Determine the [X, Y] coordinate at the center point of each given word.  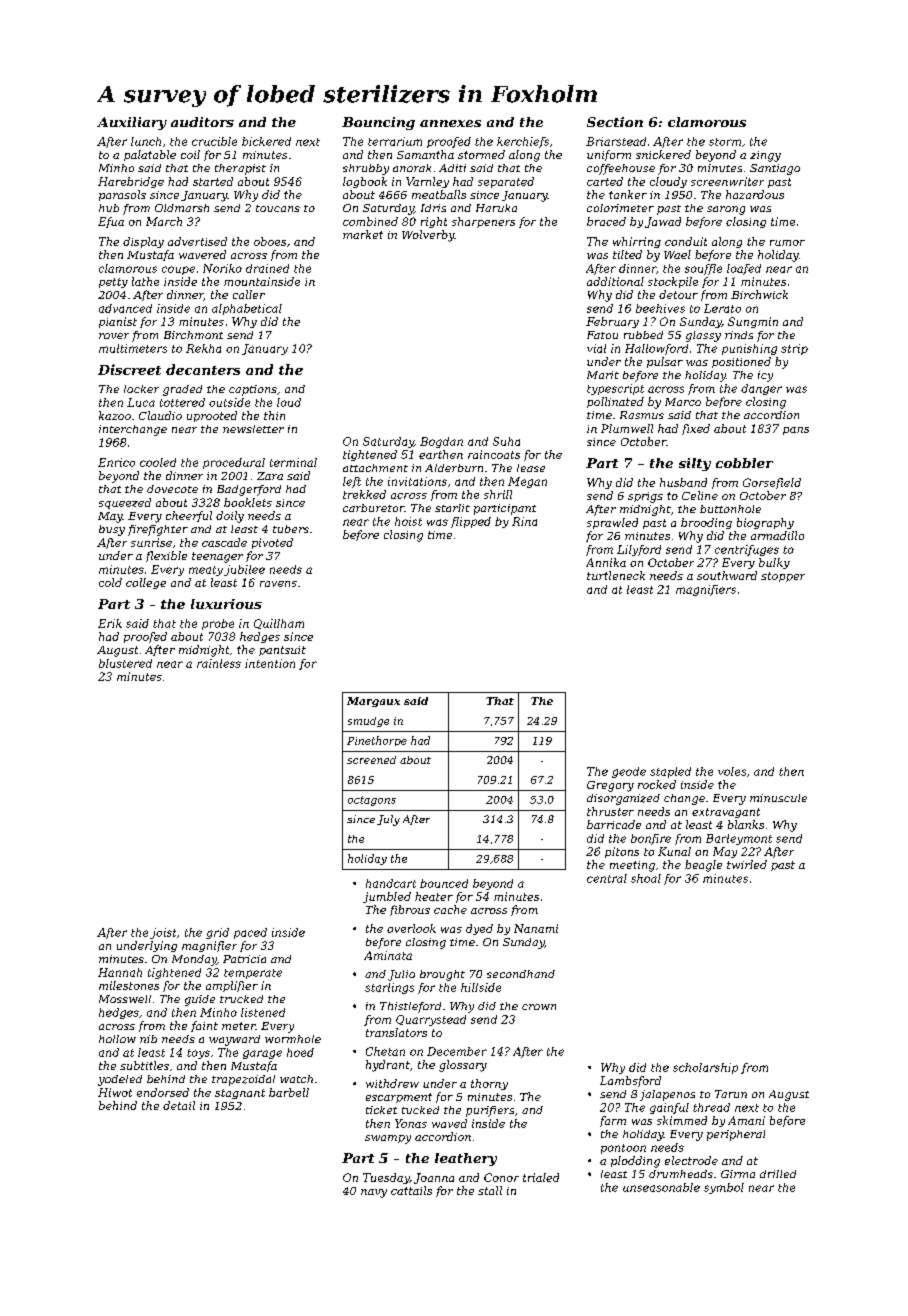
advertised [197, 241]
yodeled [120, 1080]
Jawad [663, 222]
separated [506, 182]
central [607, 878]
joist [163, 933]
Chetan [385, 1051]
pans [796, 431]
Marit [603, 375]
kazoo [115, 415]
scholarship [705, 1068]
